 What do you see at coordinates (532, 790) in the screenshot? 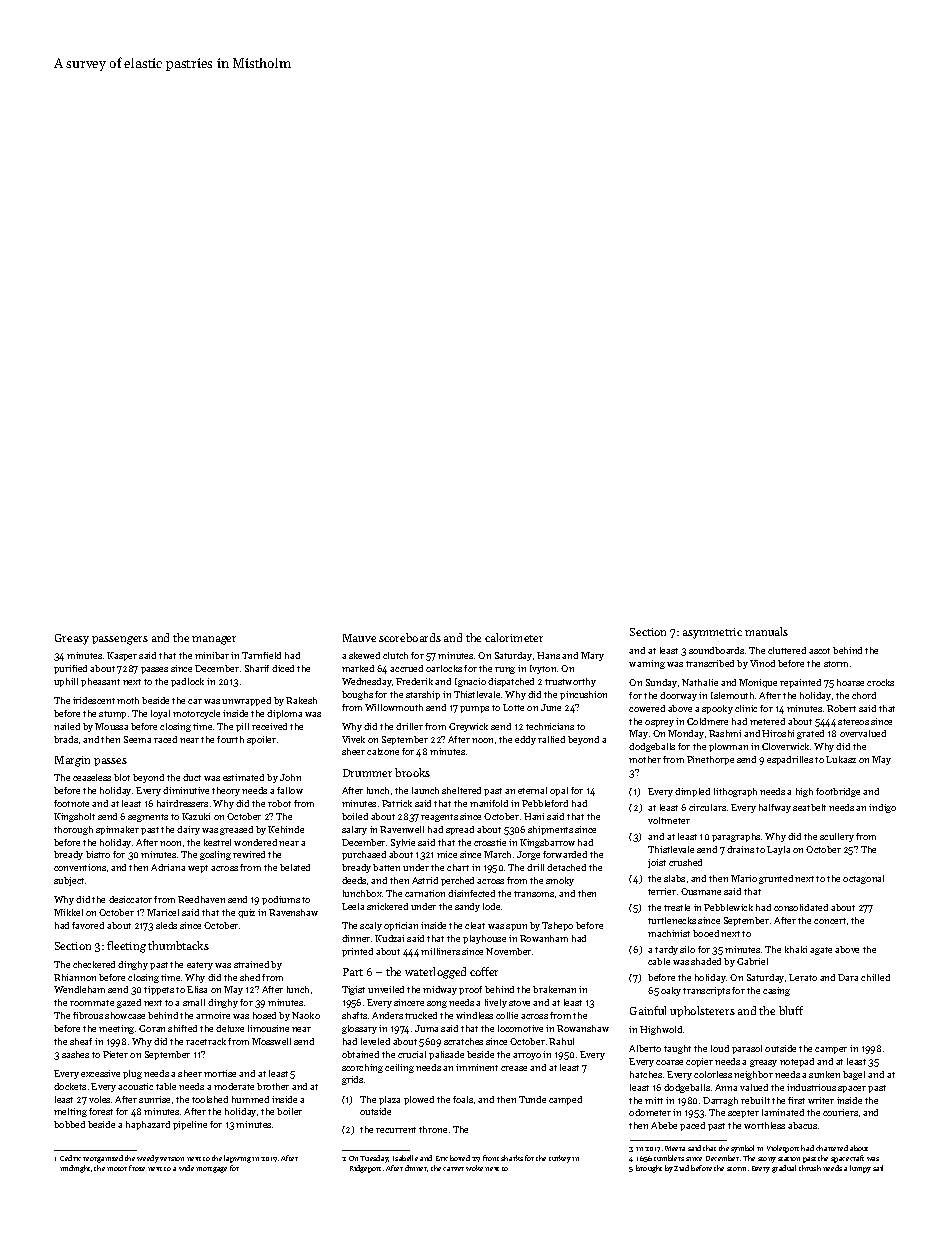
I see `eternal` at bounding box center [532, 790].
